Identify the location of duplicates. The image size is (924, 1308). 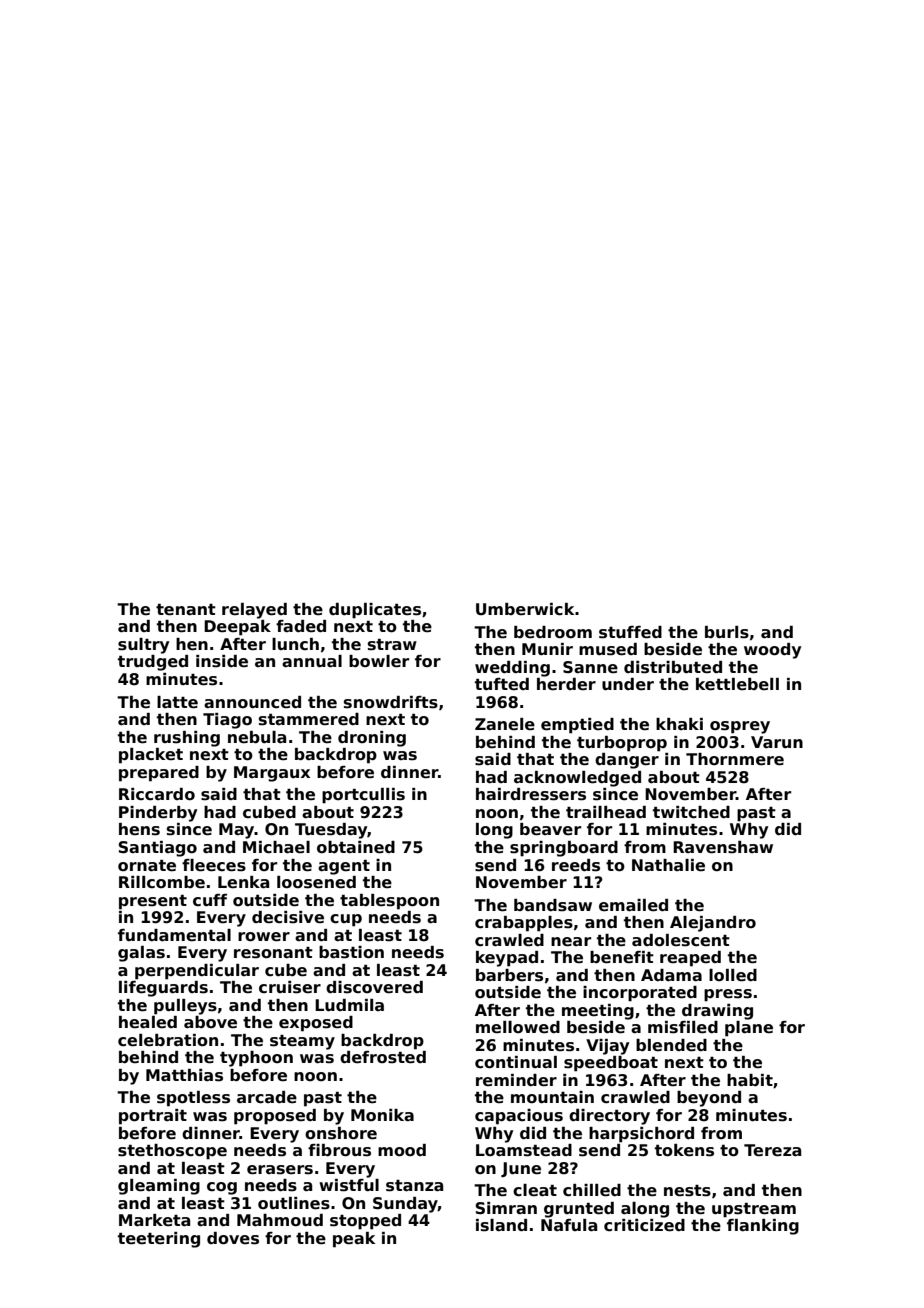
(375, 611).
